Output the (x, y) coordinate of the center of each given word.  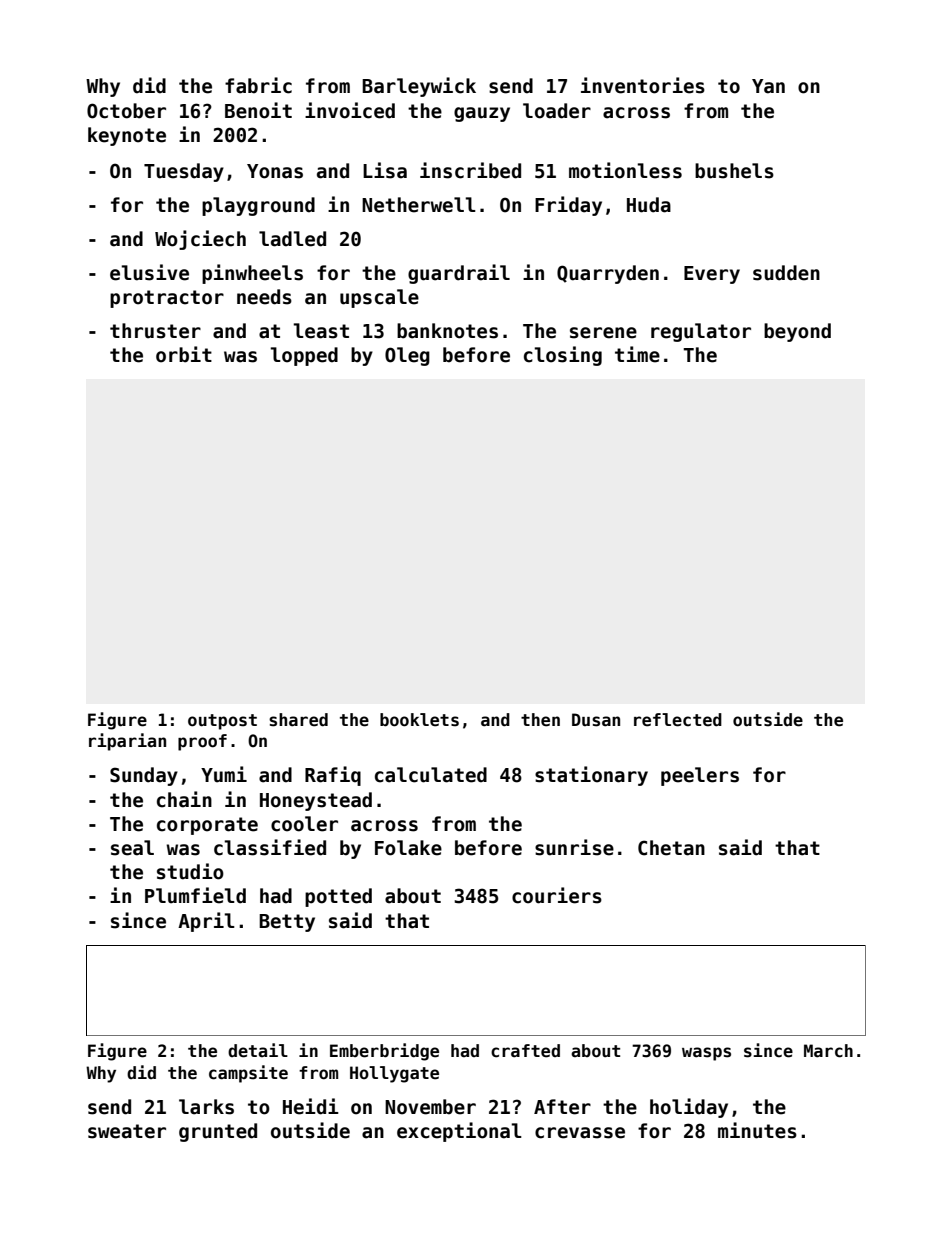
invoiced (350, 110)
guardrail (459, 274)
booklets (419, 720)
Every (712, 275)
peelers (700, 776)
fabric (258, 85)
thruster (155, 331)
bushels (734, 171)
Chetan (671, 848)
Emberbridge (384, 1052)
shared (298, 720)
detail (258, 1050)
